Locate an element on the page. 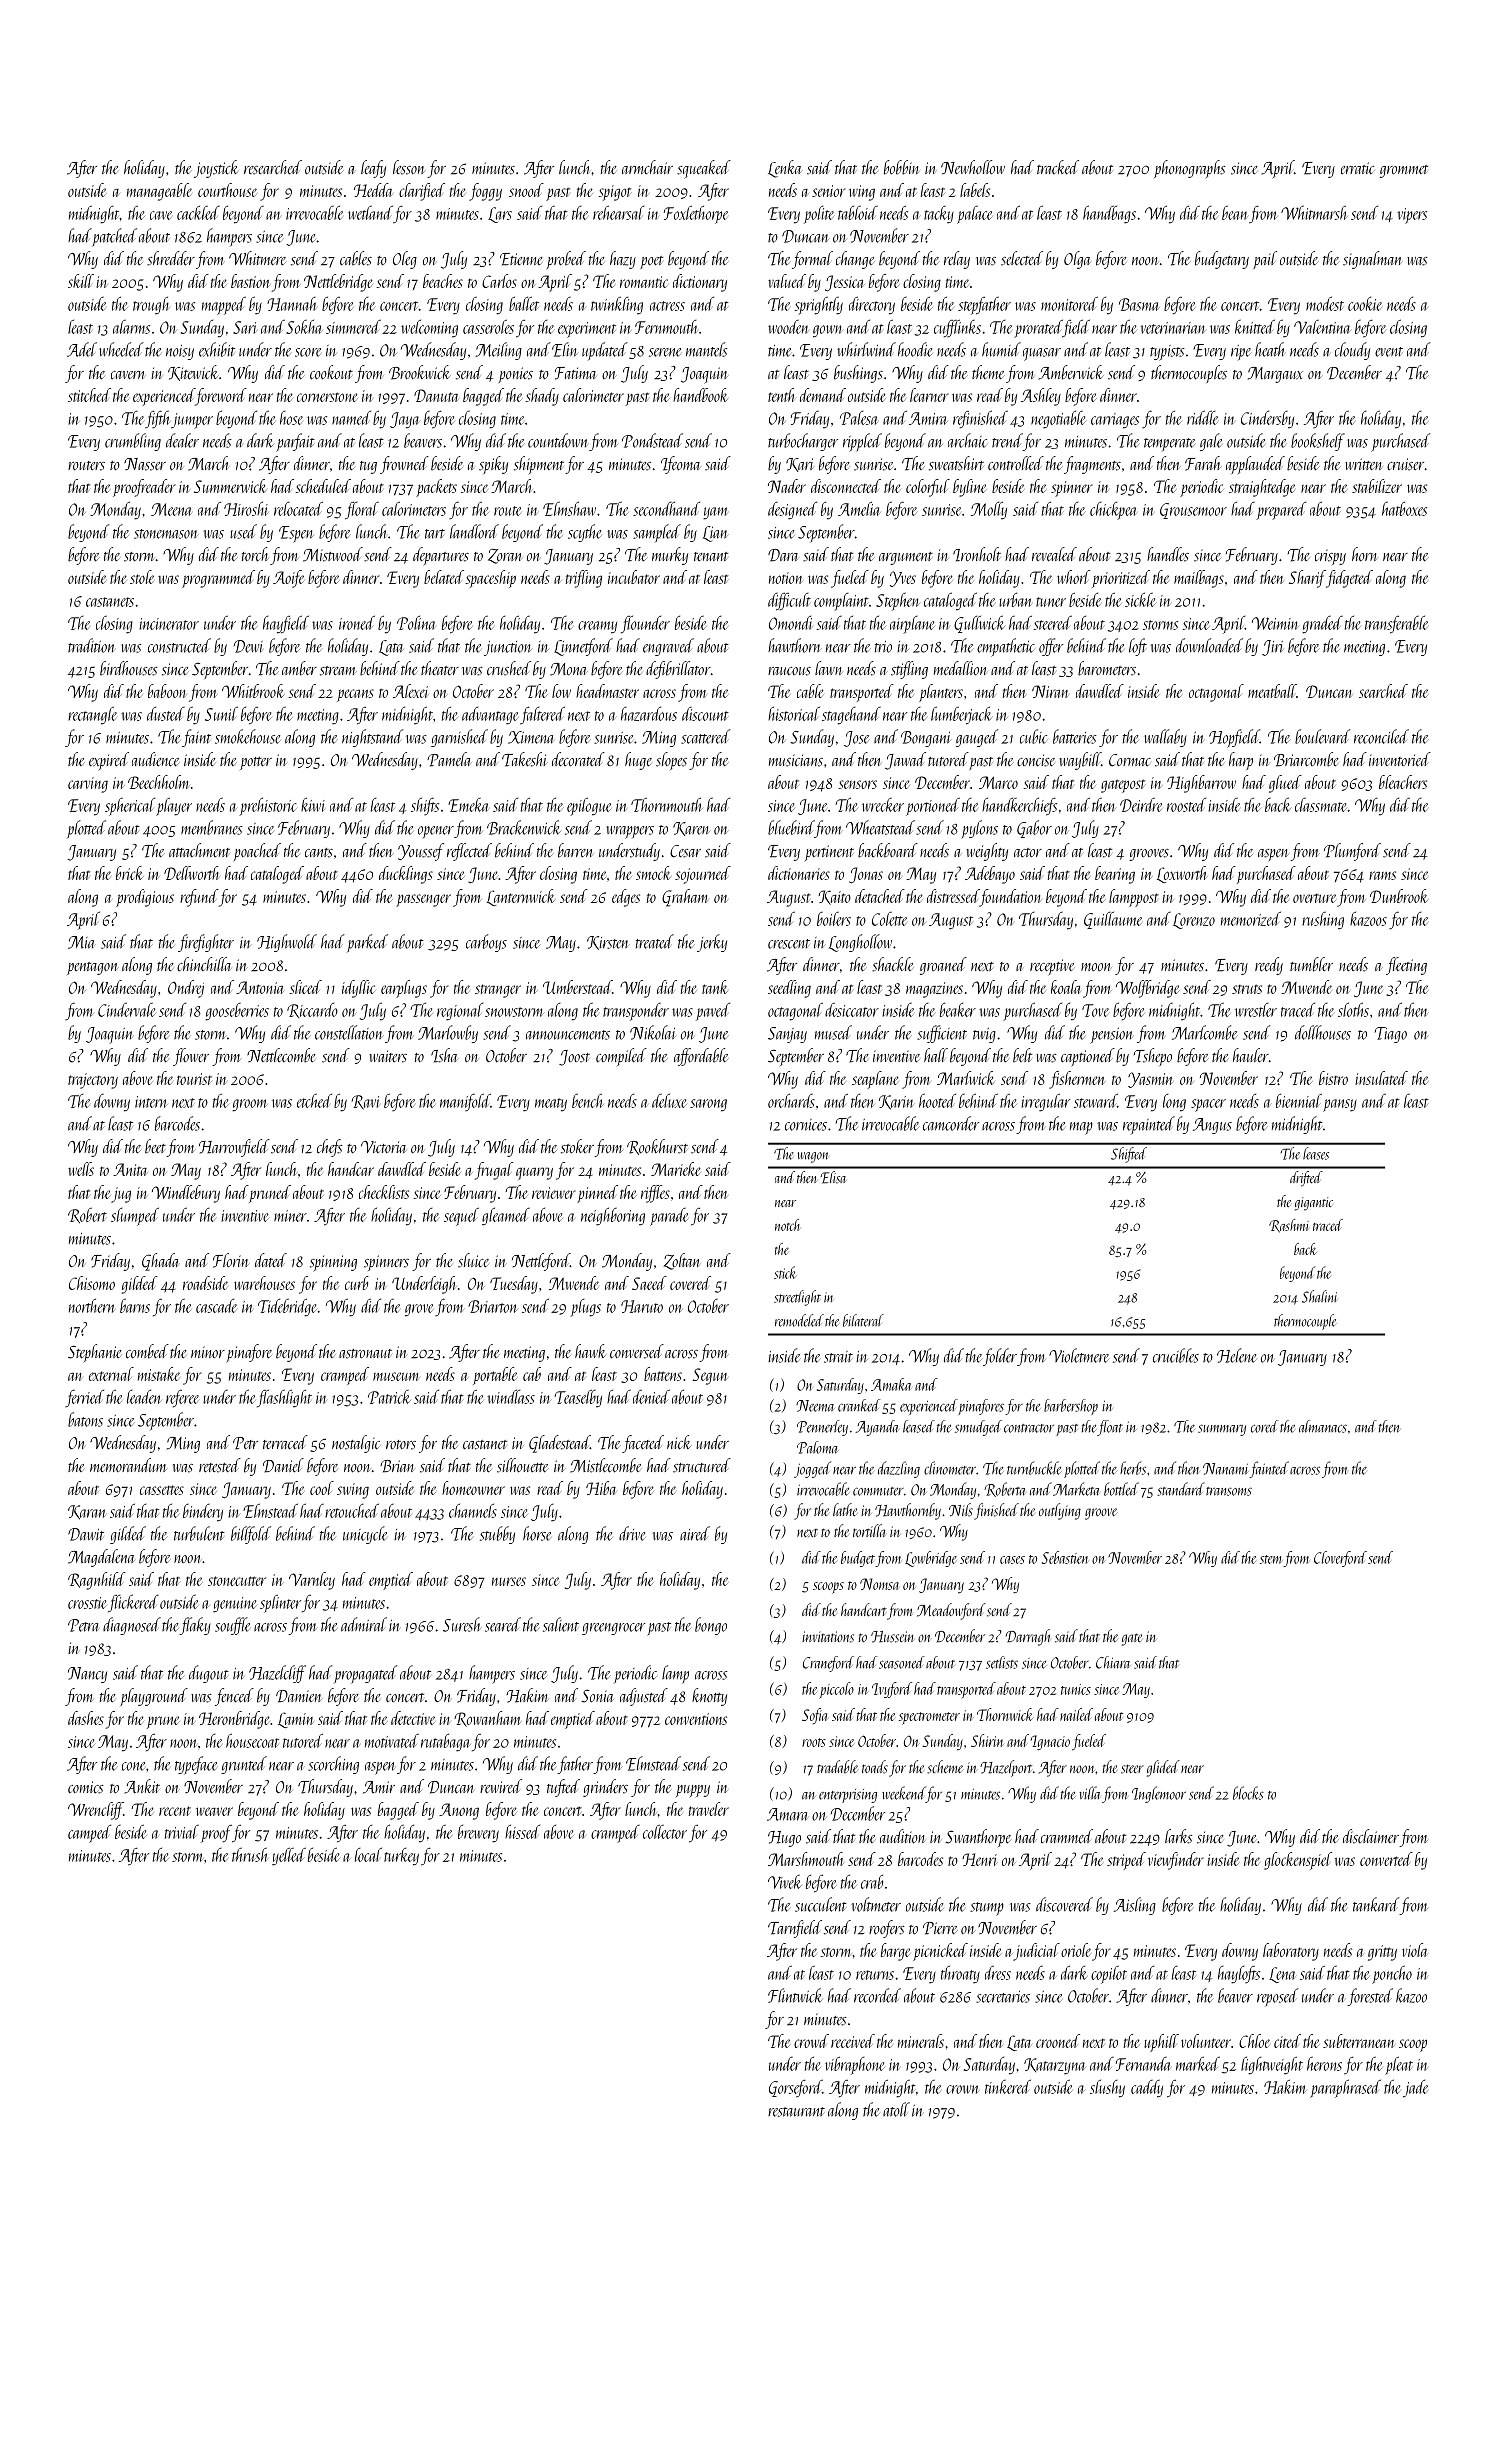  tufted is located at coordinates (563, 1788).
